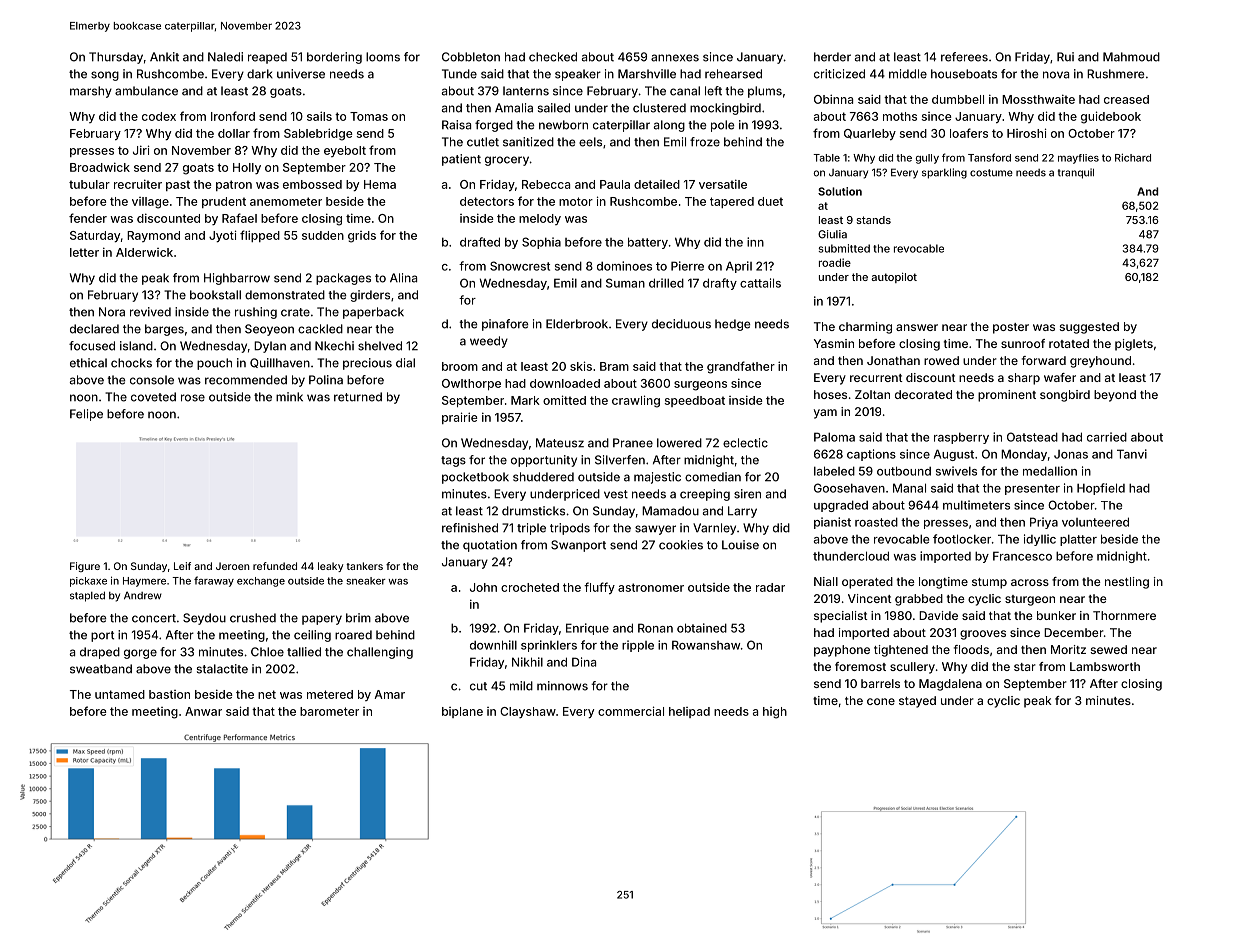 Image resolution: width=1233 pixels, height=952 pixels. Describe the element at coordinates (689, 712) in the screenshot. I see `helipad` at that location.
